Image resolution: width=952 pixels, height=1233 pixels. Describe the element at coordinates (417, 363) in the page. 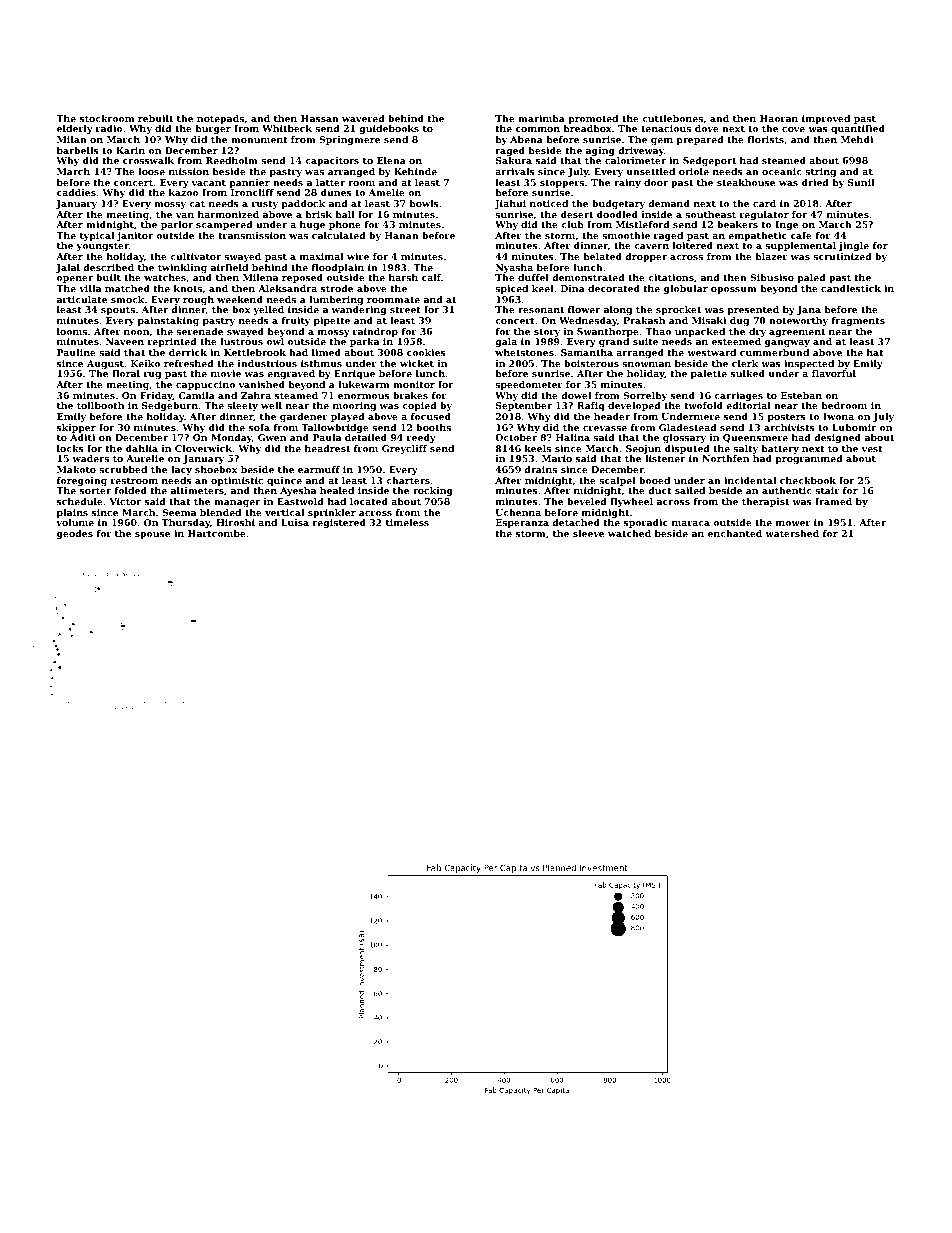

I see `wicket` at that location.
